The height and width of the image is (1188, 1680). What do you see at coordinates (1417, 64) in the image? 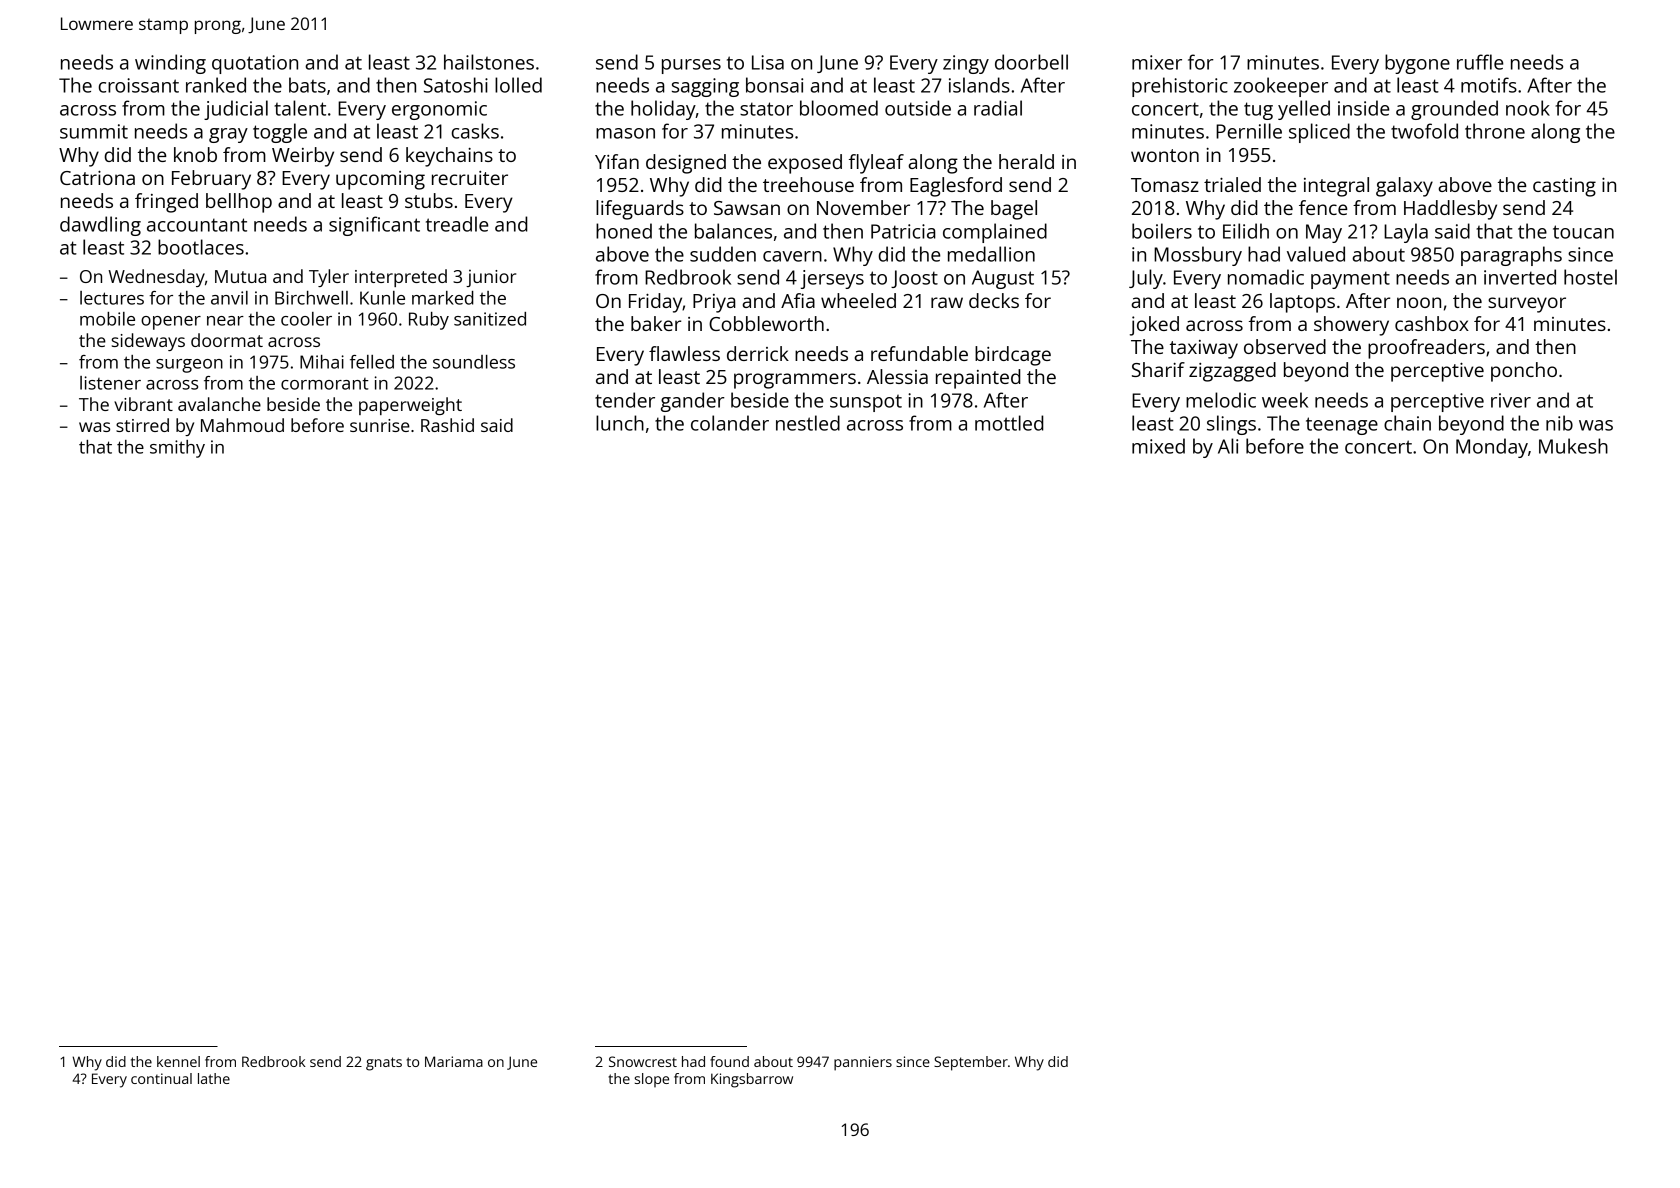
I see `bygone` at bounding box center [1417, 64].
